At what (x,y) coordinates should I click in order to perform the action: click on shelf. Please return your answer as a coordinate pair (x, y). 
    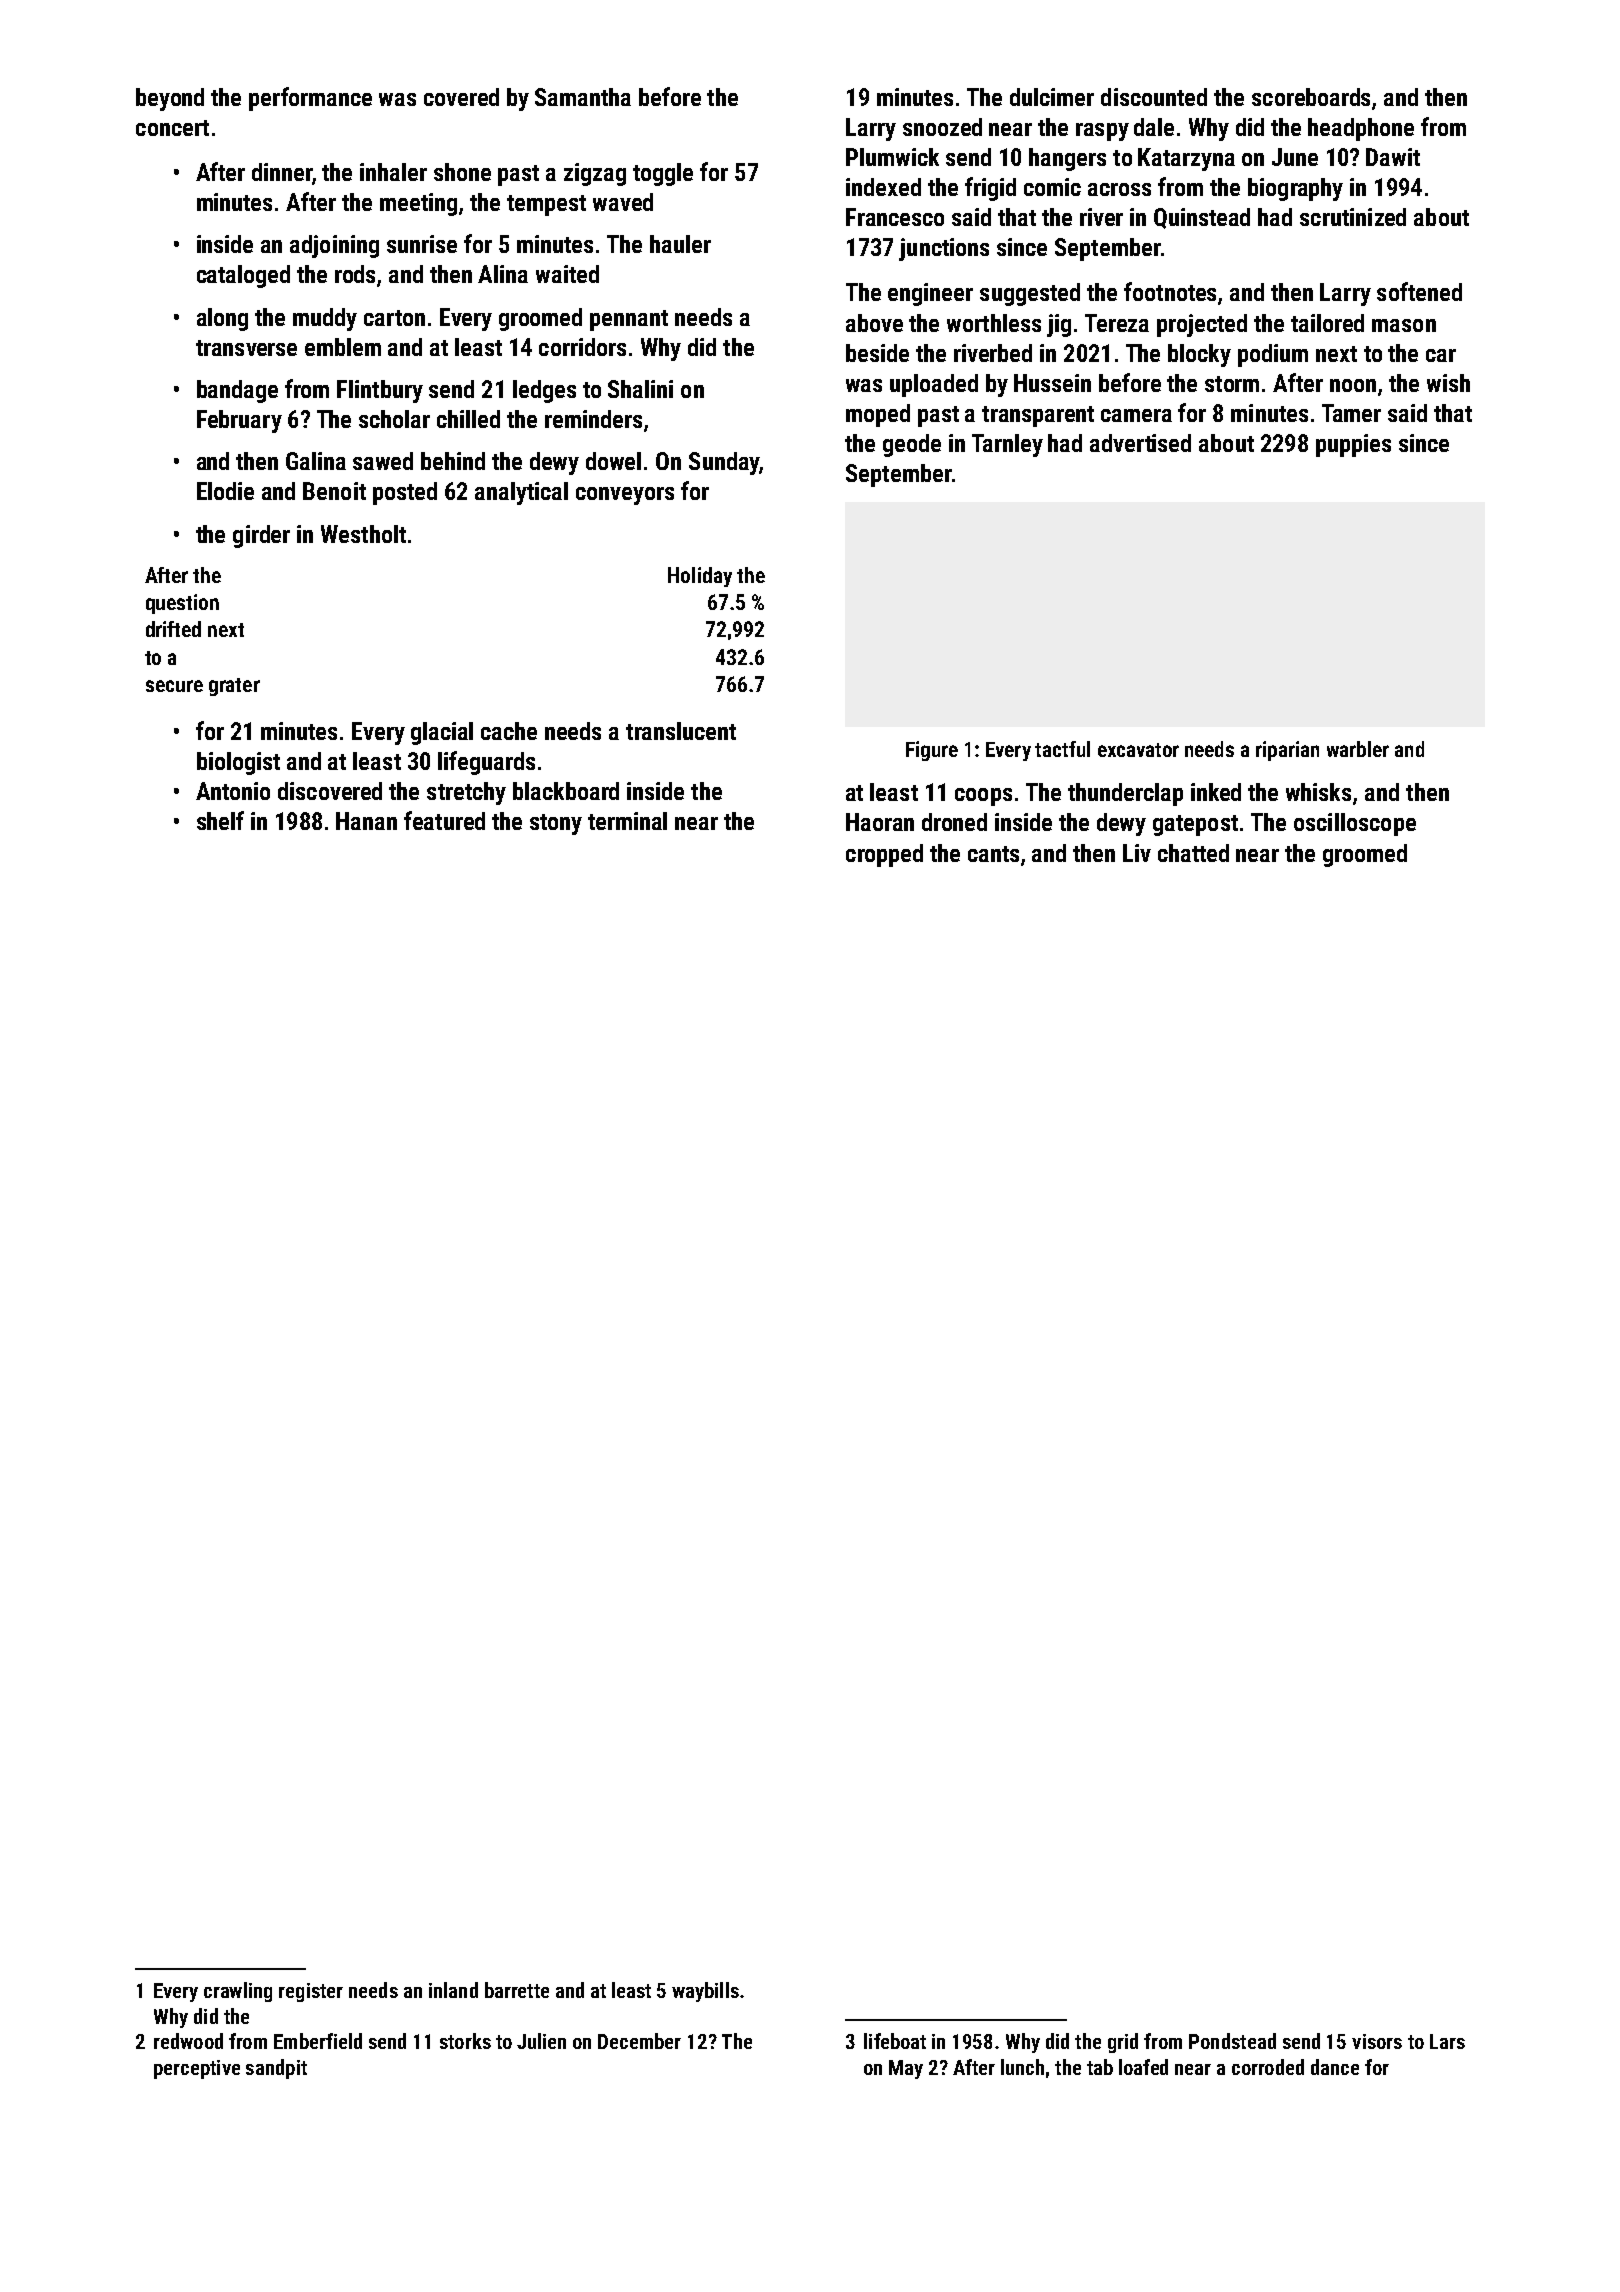
    Looking at the image, I should click on (220, 820).
